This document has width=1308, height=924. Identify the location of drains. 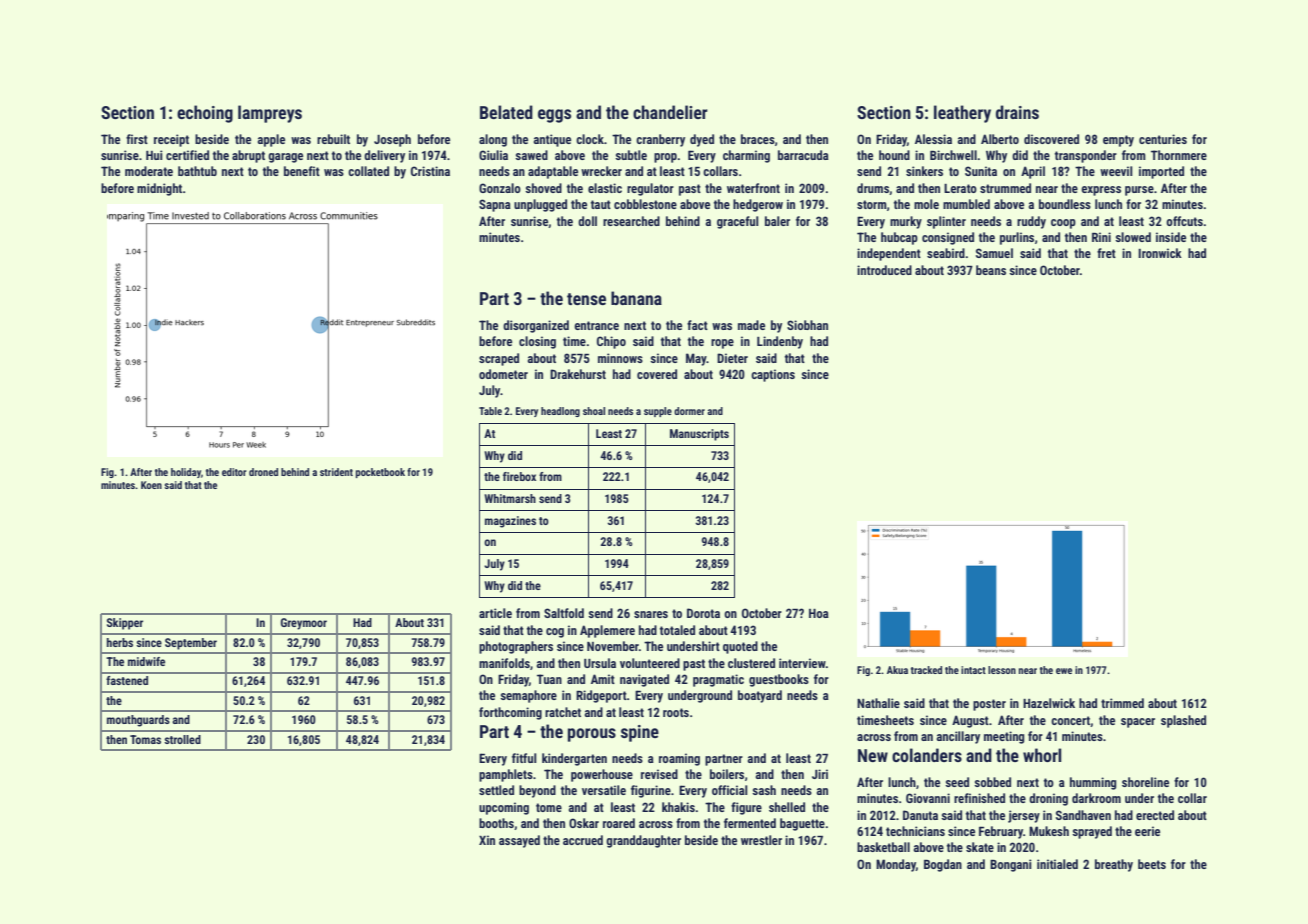
(1017, 112).
